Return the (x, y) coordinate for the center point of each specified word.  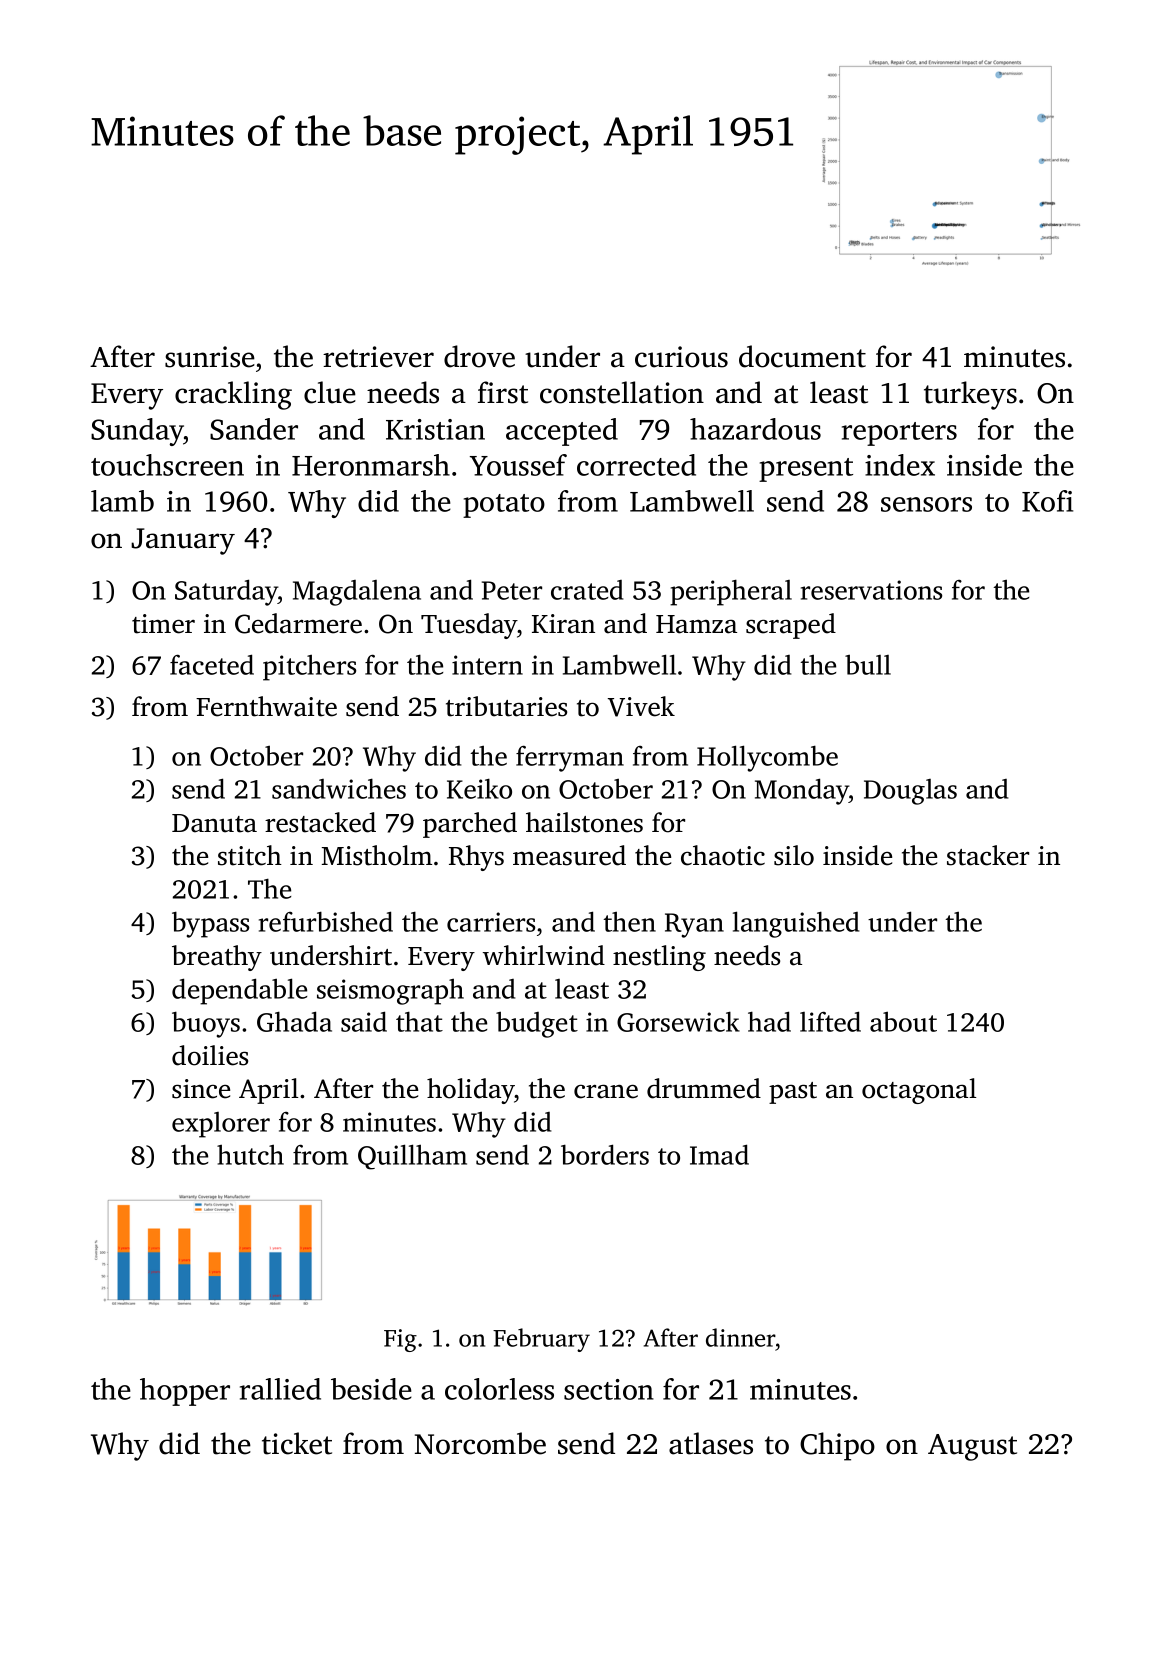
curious (681, 357)
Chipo (837, 1446)
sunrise (210, 357)
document (802, 356)
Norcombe (480, 1443)
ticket (297, 1443)
